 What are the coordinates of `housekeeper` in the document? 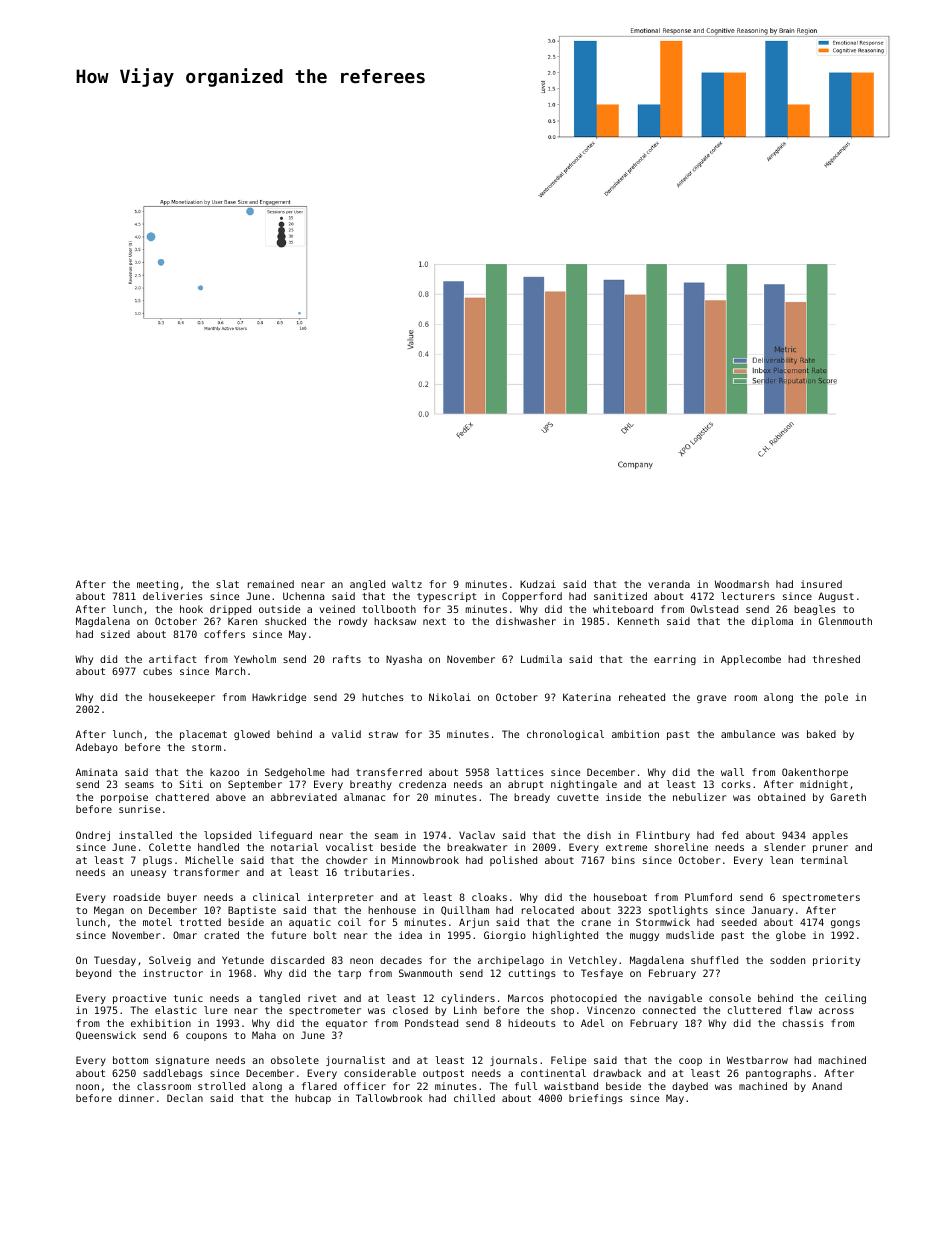 It's located at (182, 698).
